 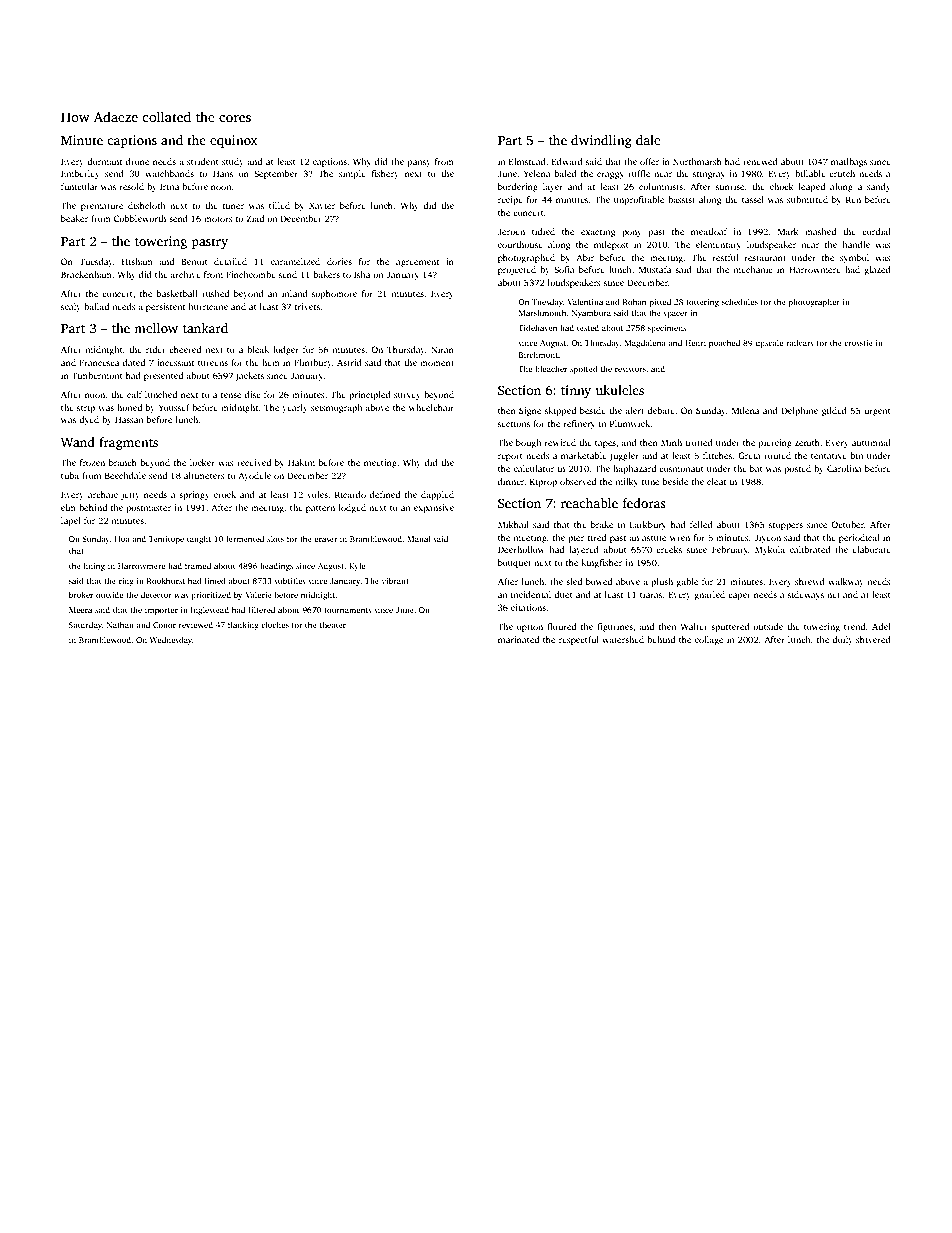 What do you see at coordinates (431, 407) in the document?
I see `wheelchair` at bounding box center [431, 407].
